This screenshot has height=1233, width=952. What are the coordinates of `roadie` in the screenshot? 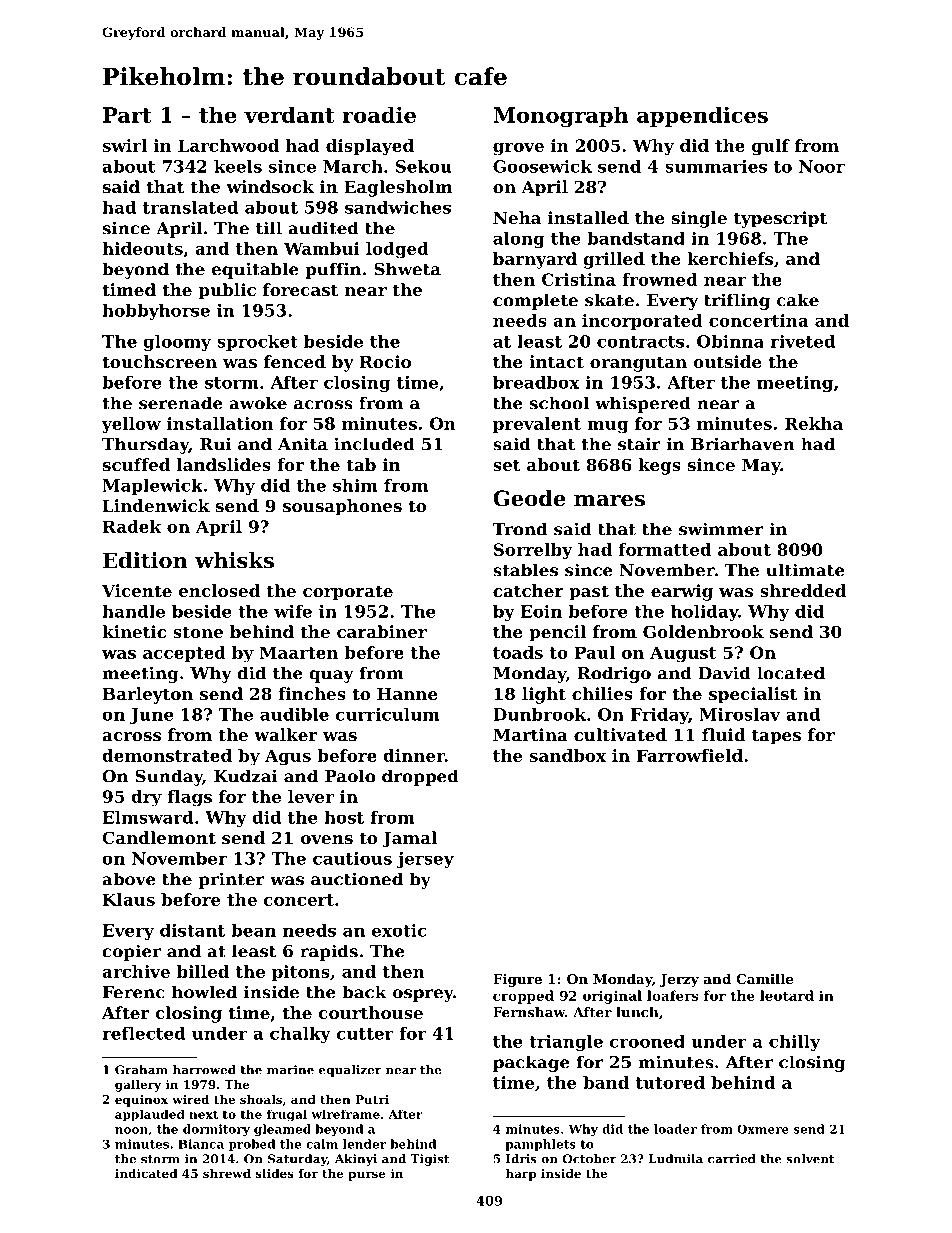 It's located at (379, 114).
